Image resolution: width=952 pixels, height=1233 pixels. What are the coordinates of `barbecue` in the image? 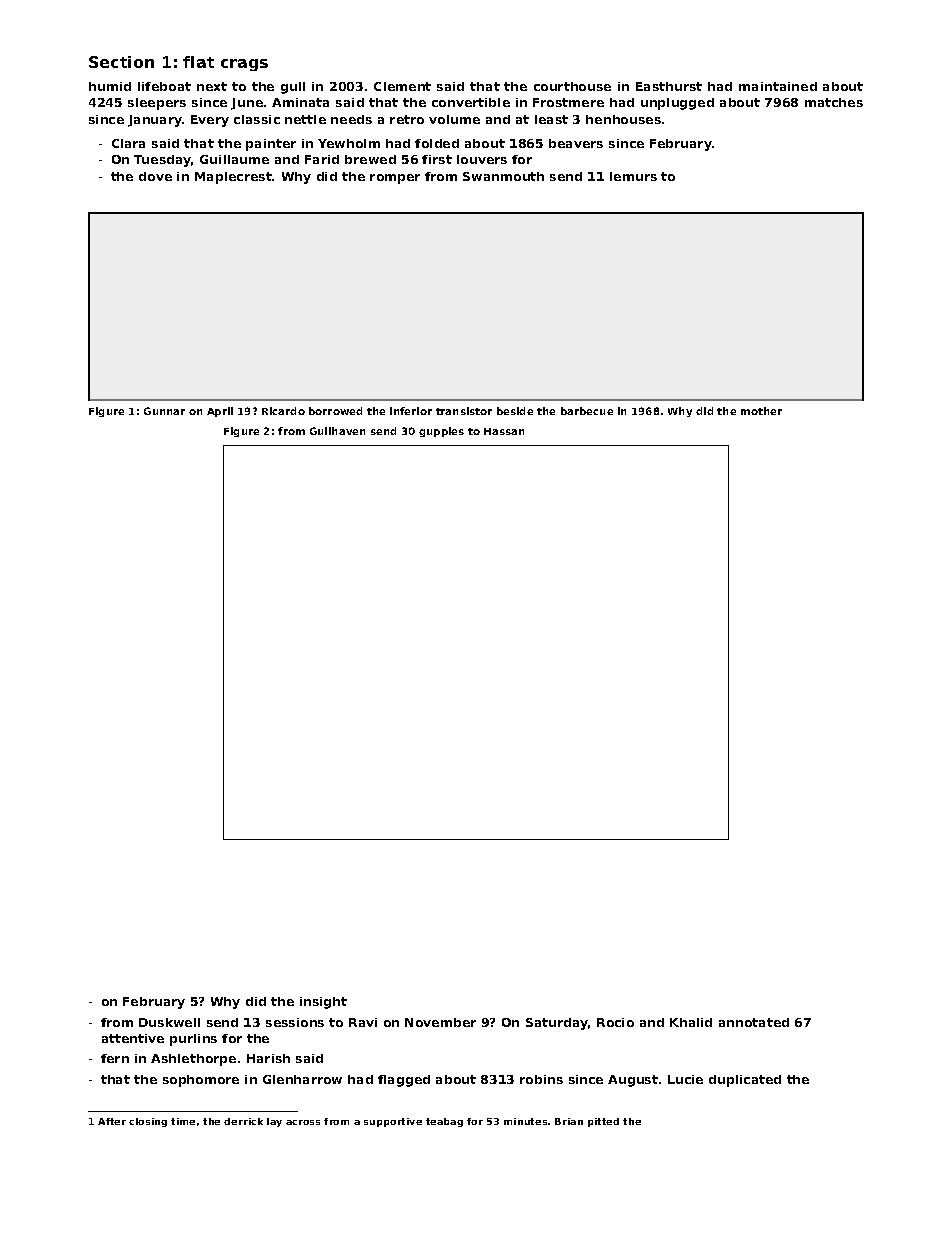 It's located at (587, 411).
